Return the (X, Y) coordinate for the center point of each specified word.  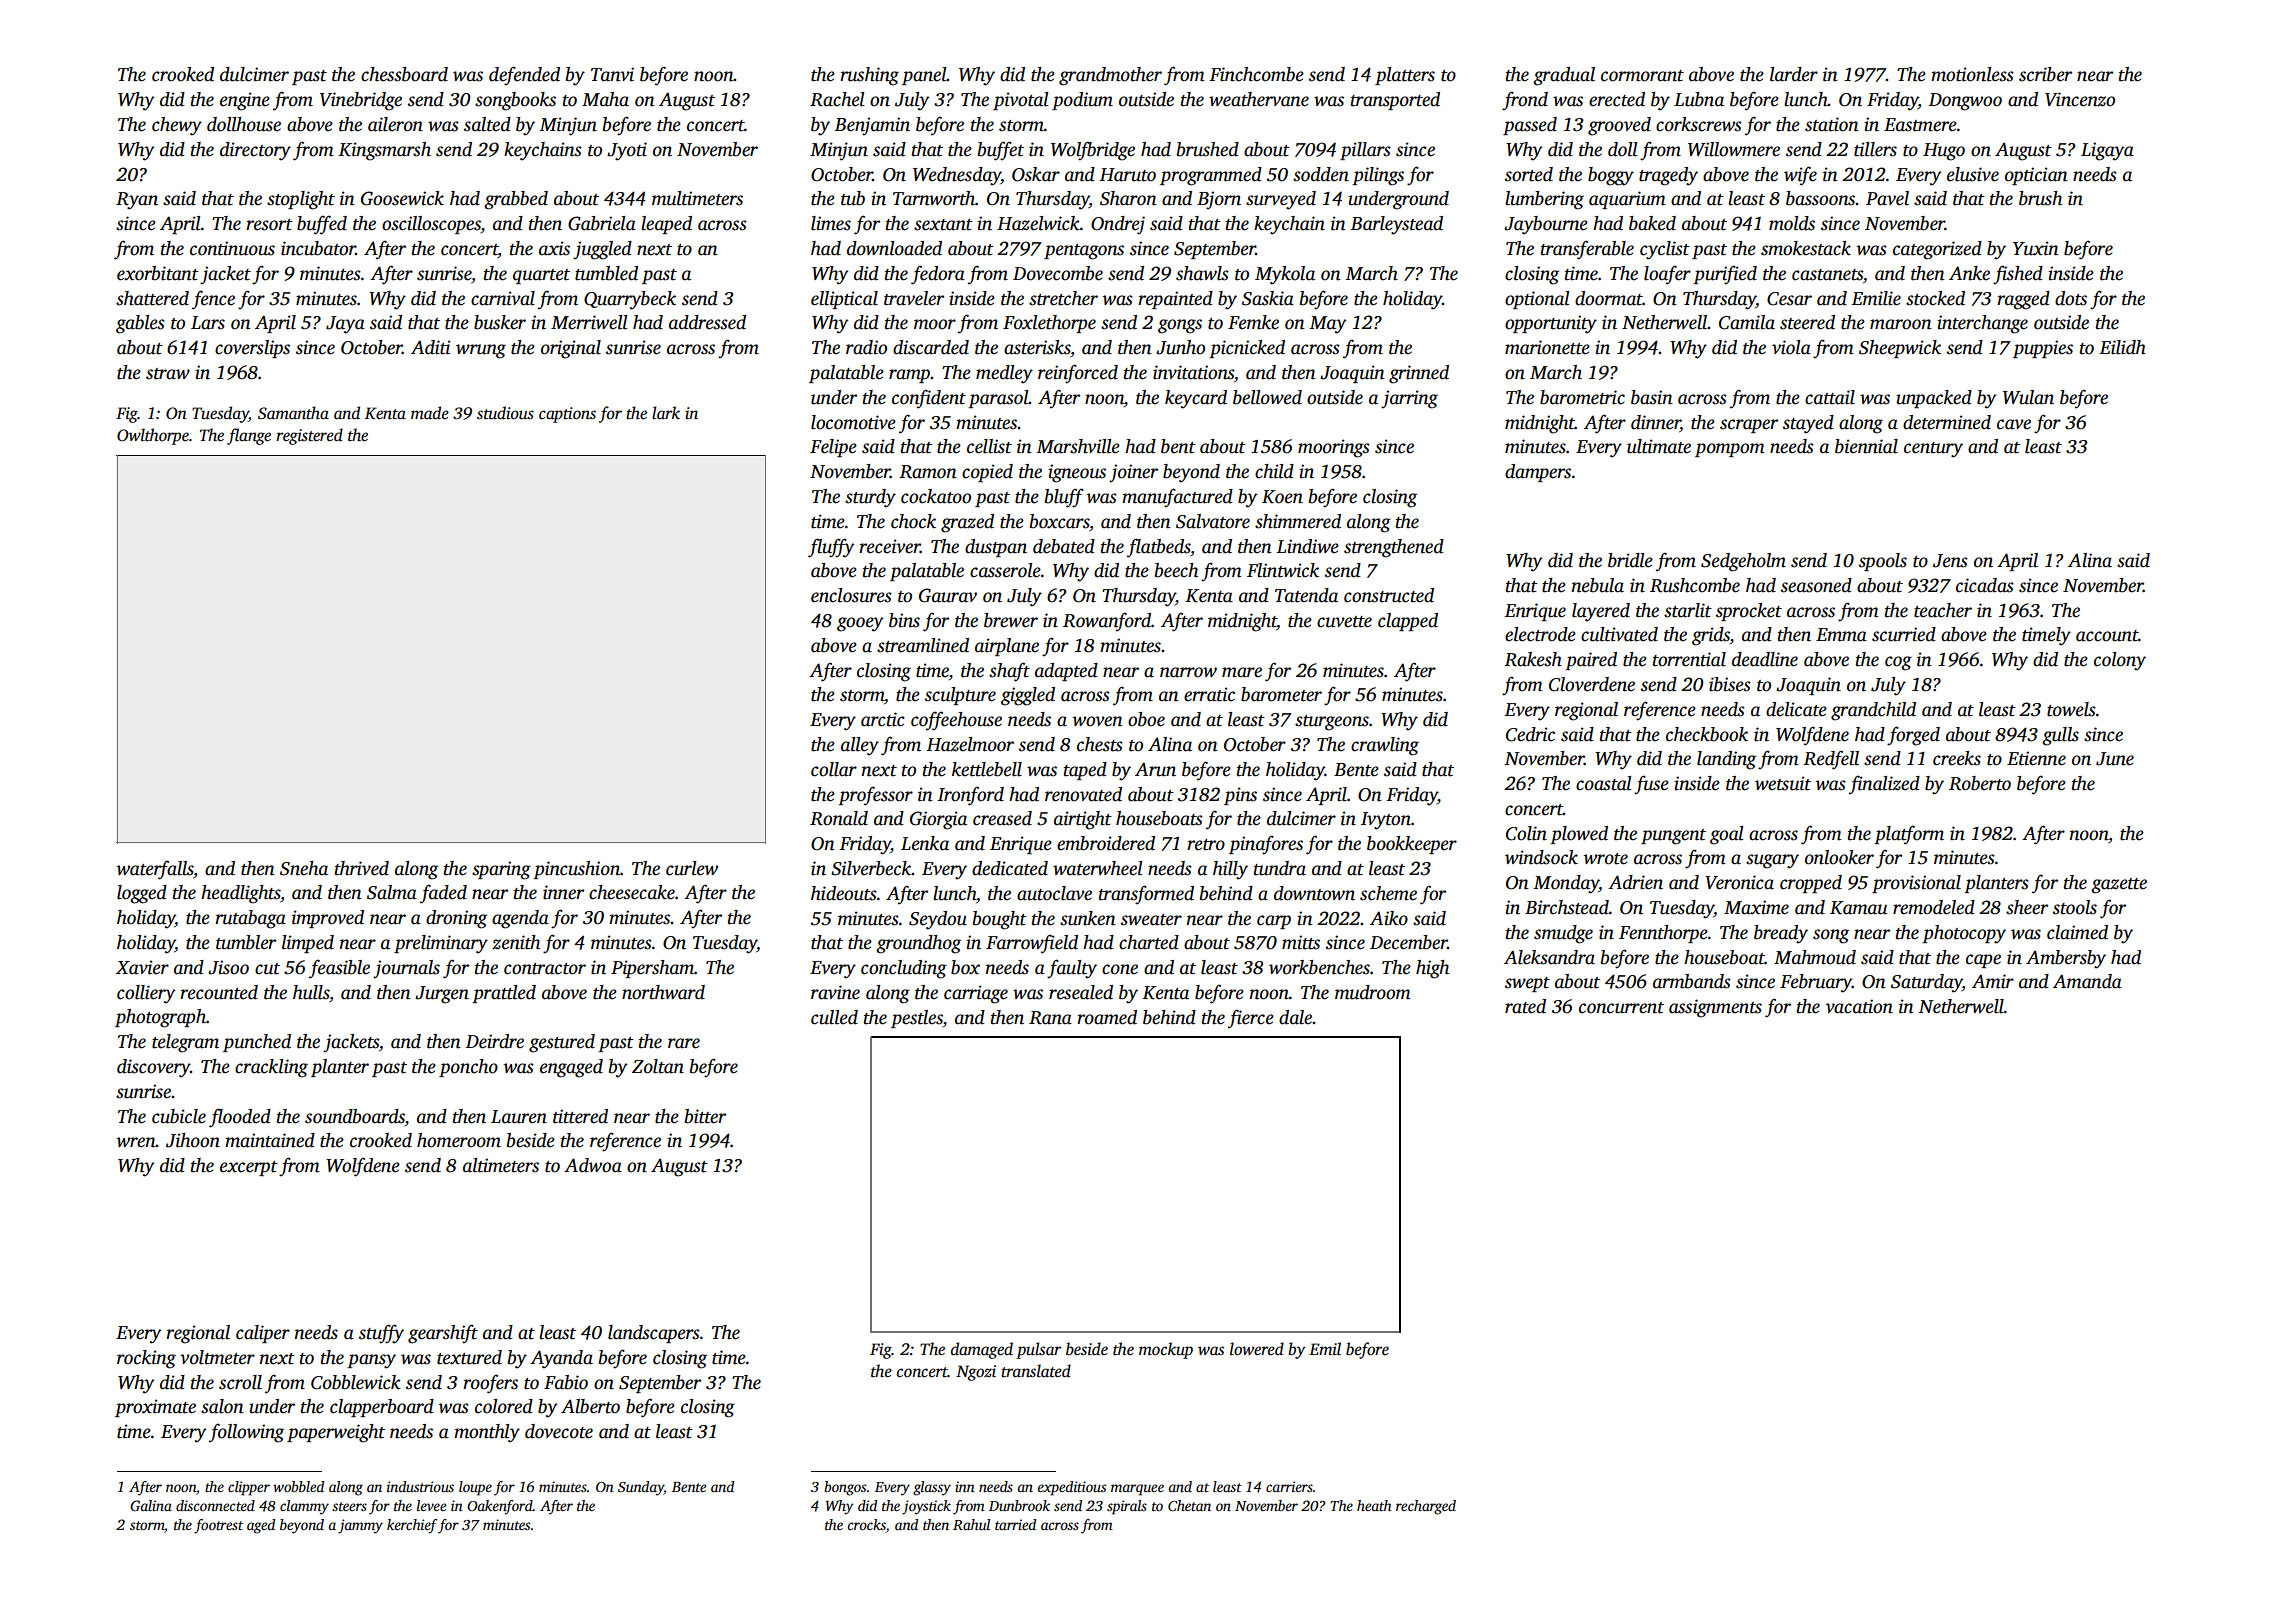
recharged (1426, 1507)
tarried (1015, 1524)
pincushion (576, 870)
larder (1794, 74)
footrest (218, 1526)
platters (1405, 76)
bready (1781, 934)
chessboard (404, 74)
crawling (1385, 746)
